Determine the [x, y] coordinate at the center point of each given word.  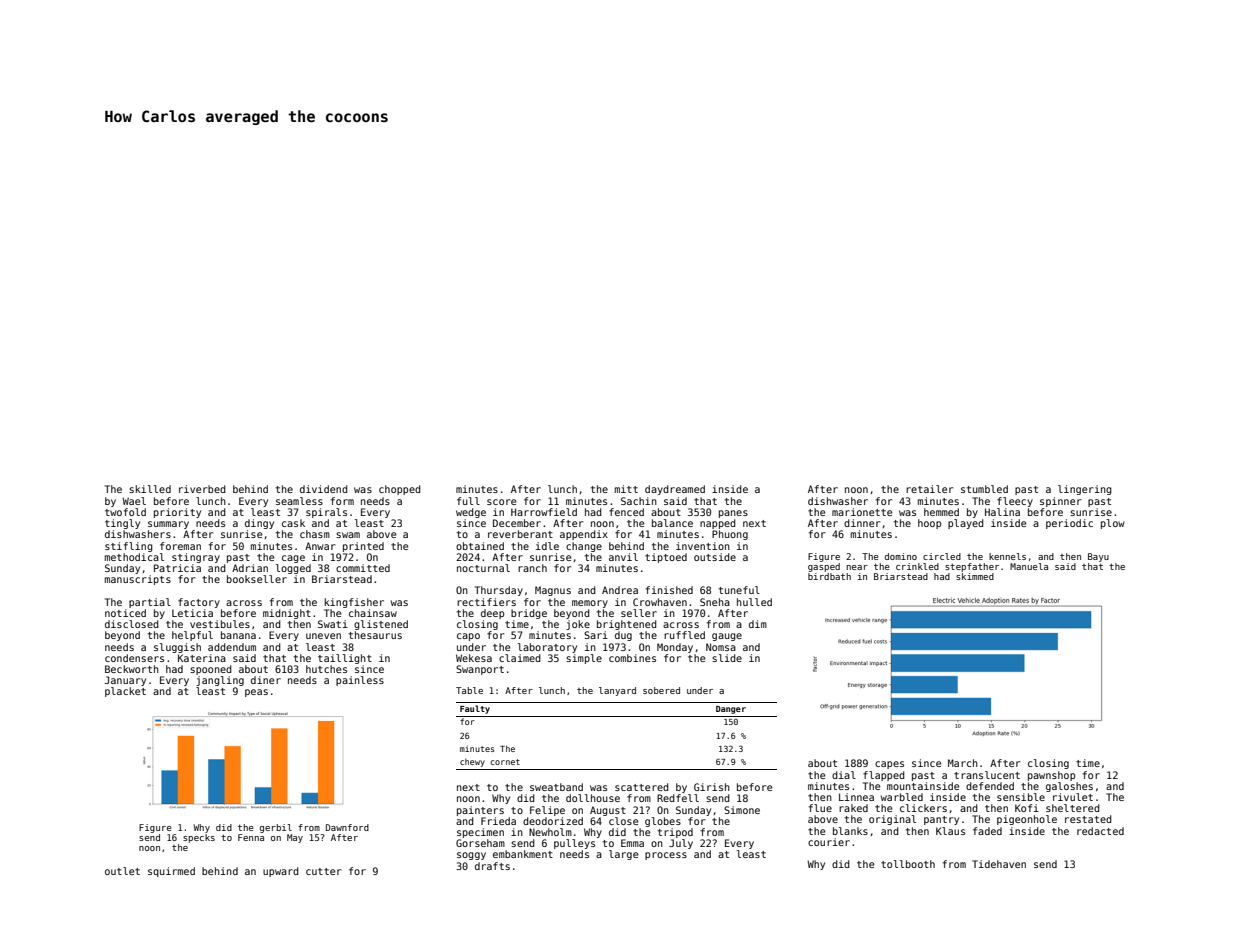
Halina [1002, 512]
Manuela [1029, 566]
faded [987, 831]
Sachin [639, 501]
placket [125, 692]
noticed [125, 613]
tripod [675, 833]
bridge [529, 614]
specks [199, 838]
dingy [259, 524]
